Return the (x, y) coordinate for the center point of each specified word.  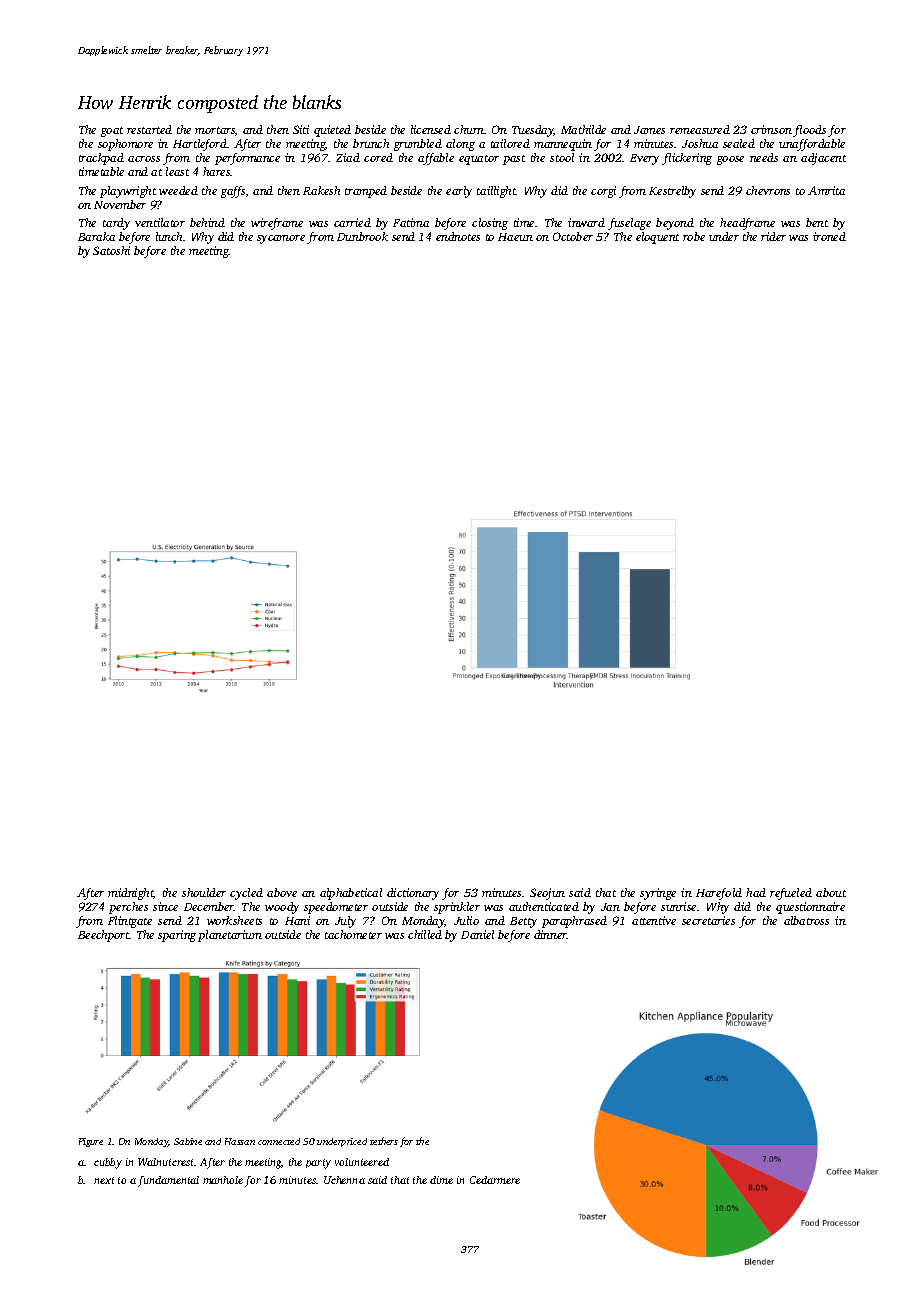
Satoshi (111, 250)
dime (441, 1180)
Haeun (515, 237)
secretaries (708, 920)
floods (809, 131)
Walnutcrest (166, 1162)
